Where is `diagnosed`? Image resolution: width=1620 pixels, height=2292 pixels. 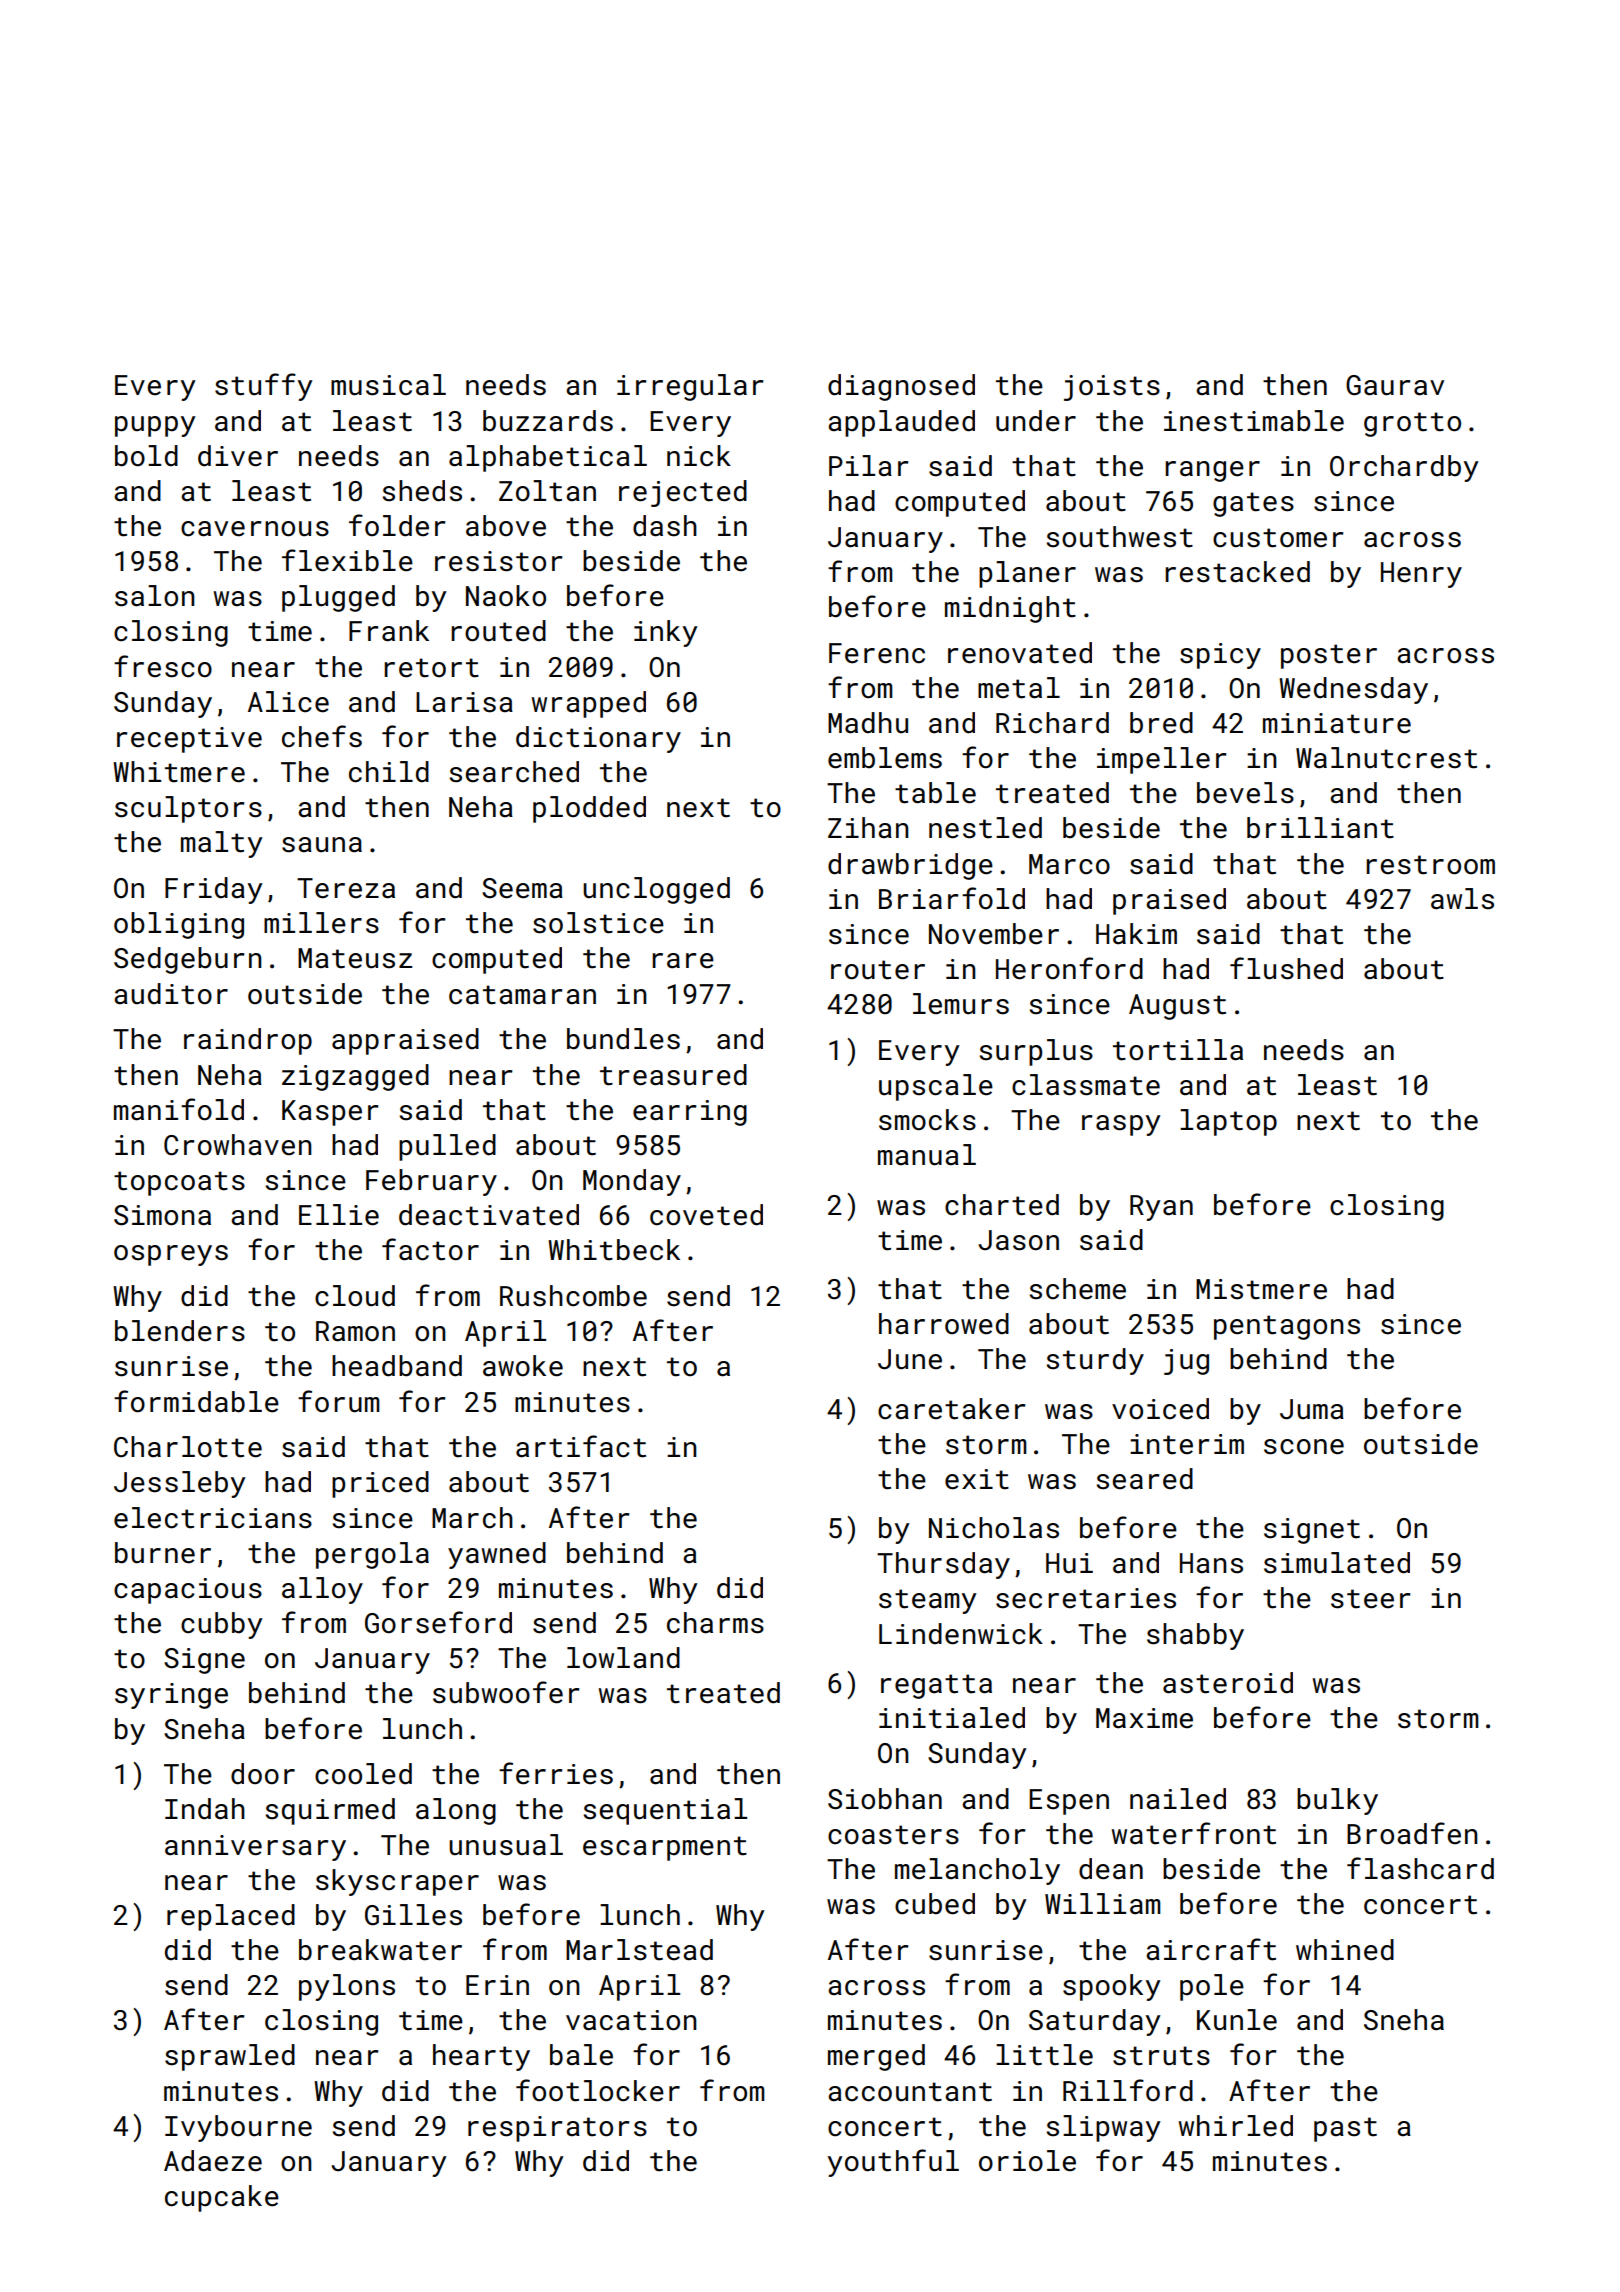
diagnosed is located at coordinates (901, 387).
